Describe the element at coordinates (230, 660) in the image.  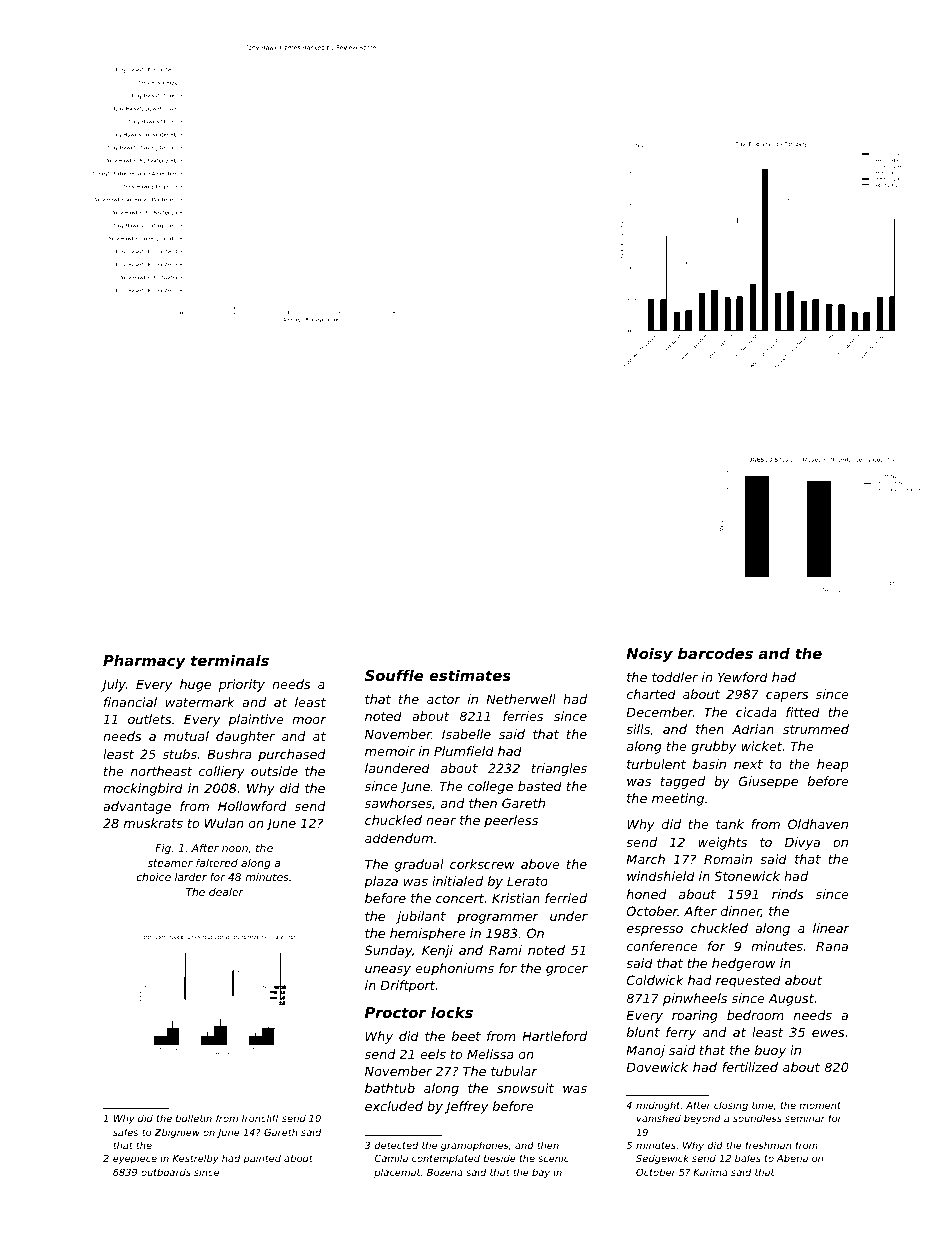
I see `terminals` at that location.
